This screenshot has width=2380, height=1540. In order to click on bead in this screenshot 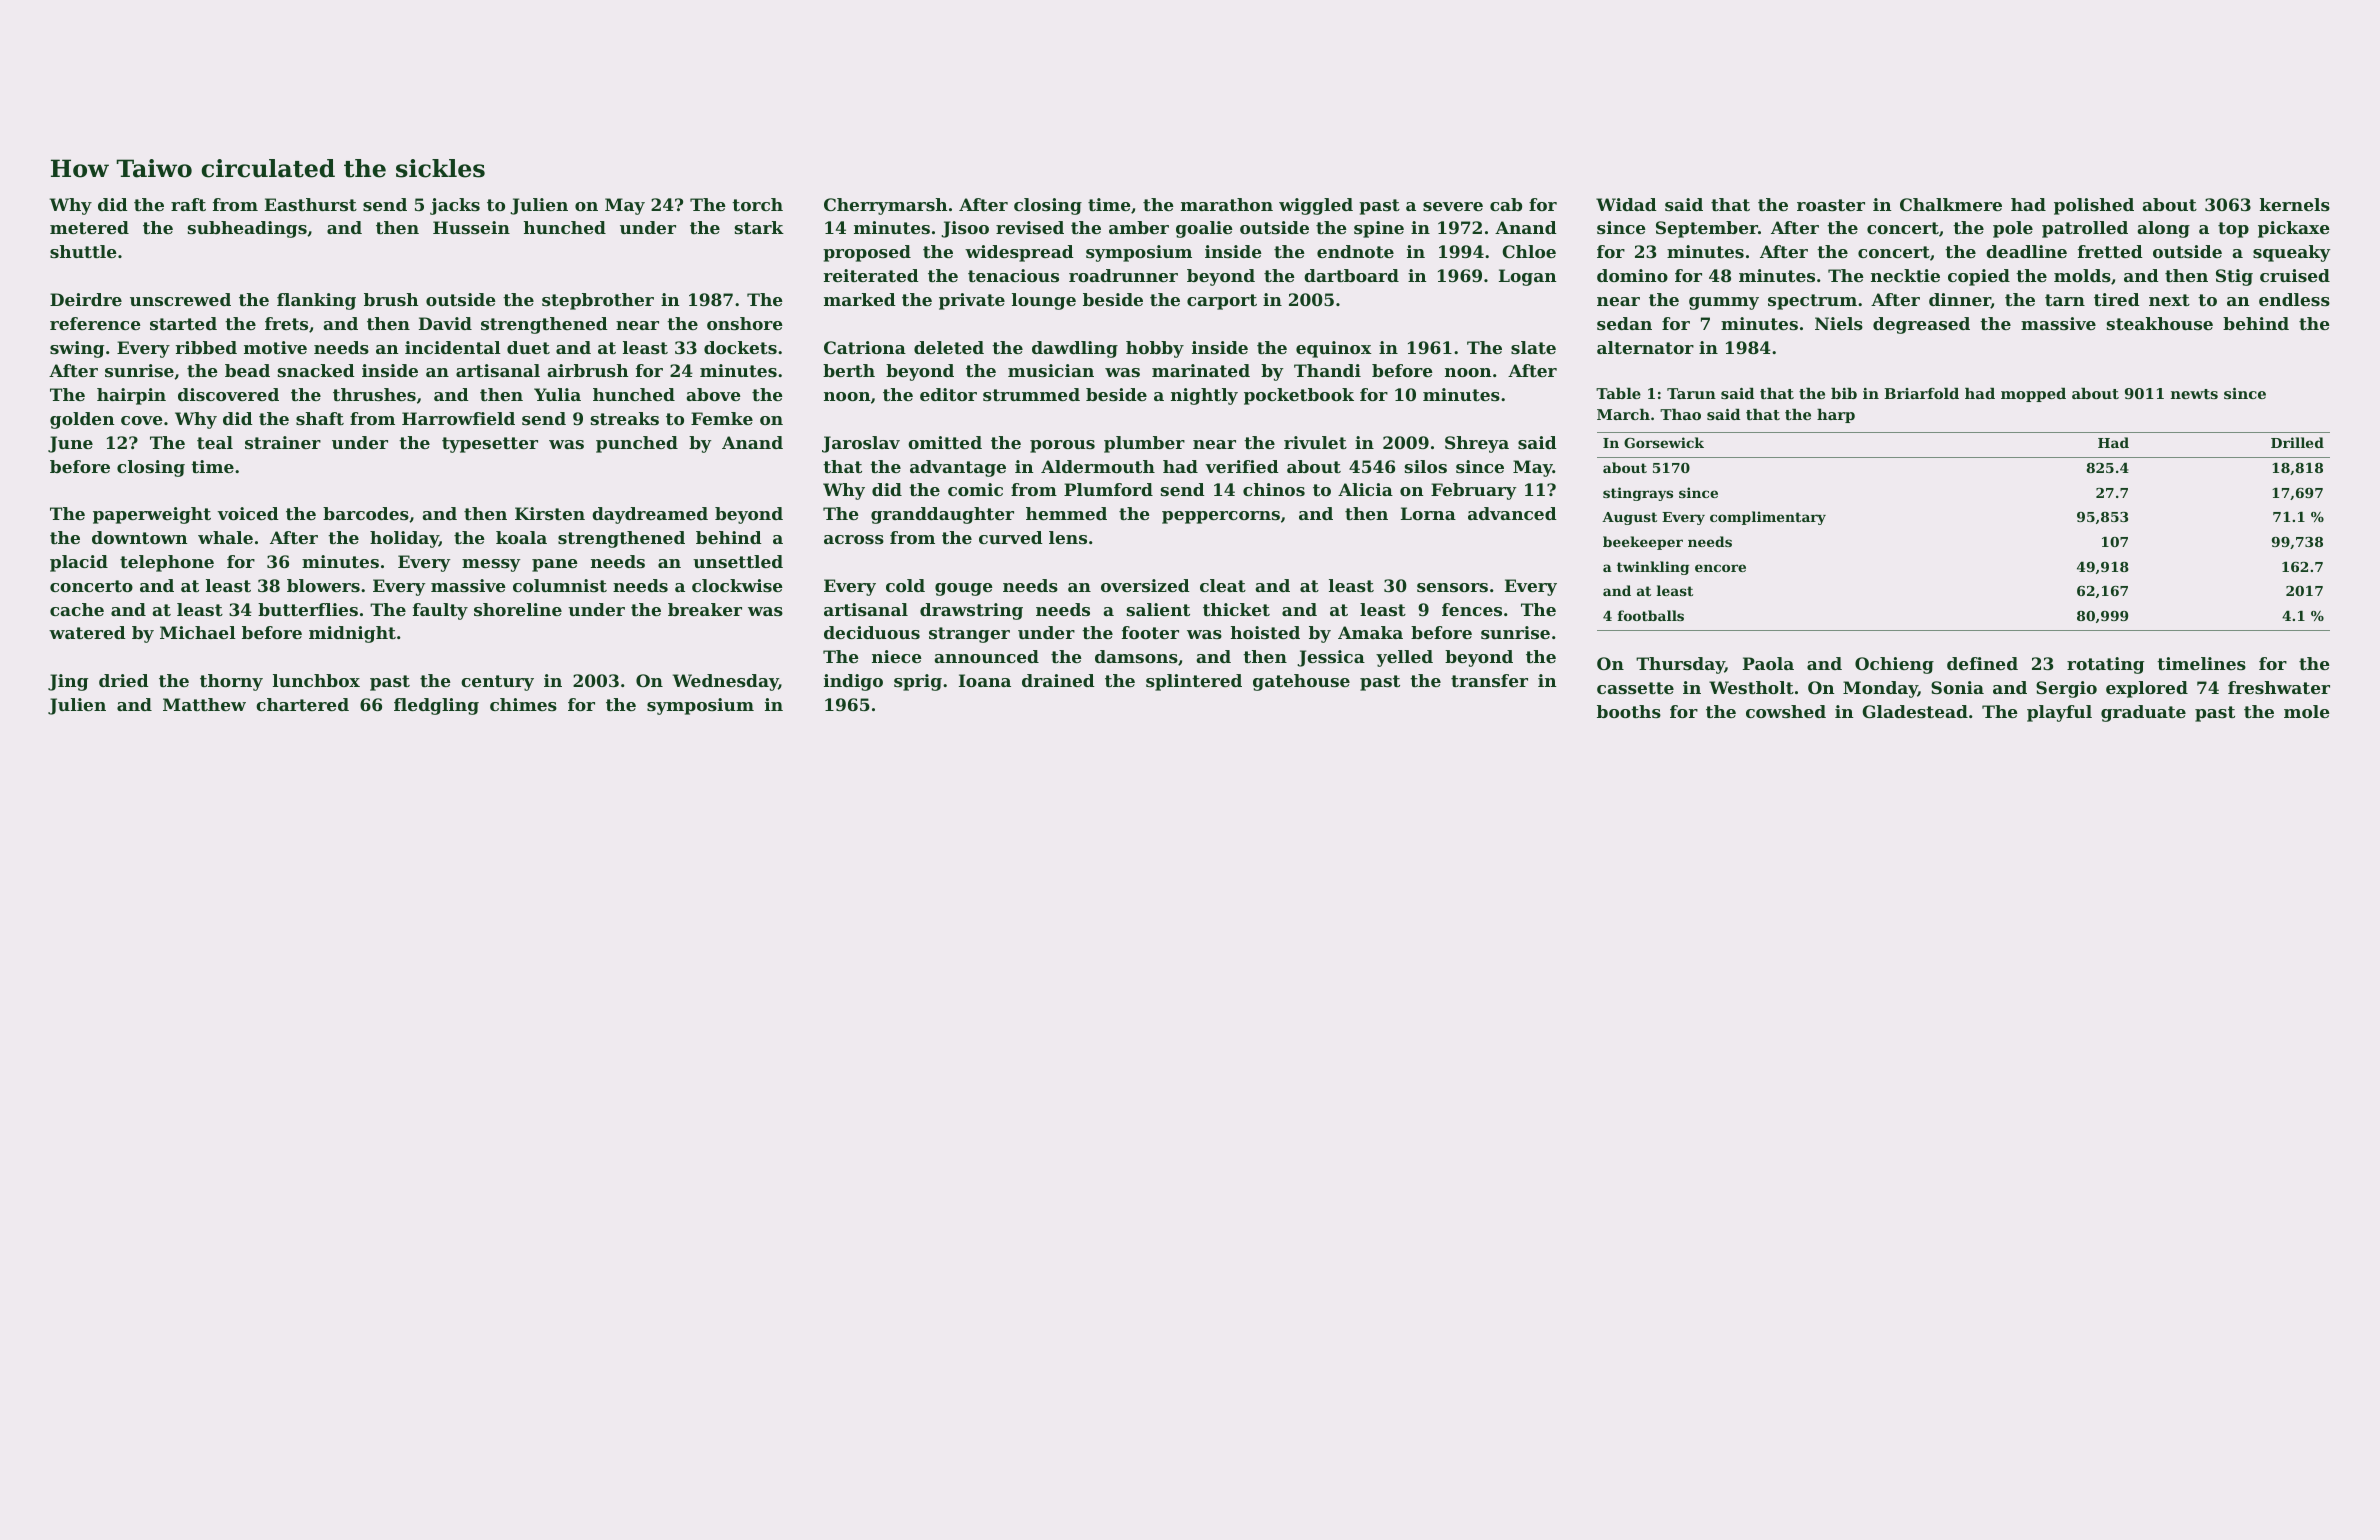, I will do `click(247, 370)`.
